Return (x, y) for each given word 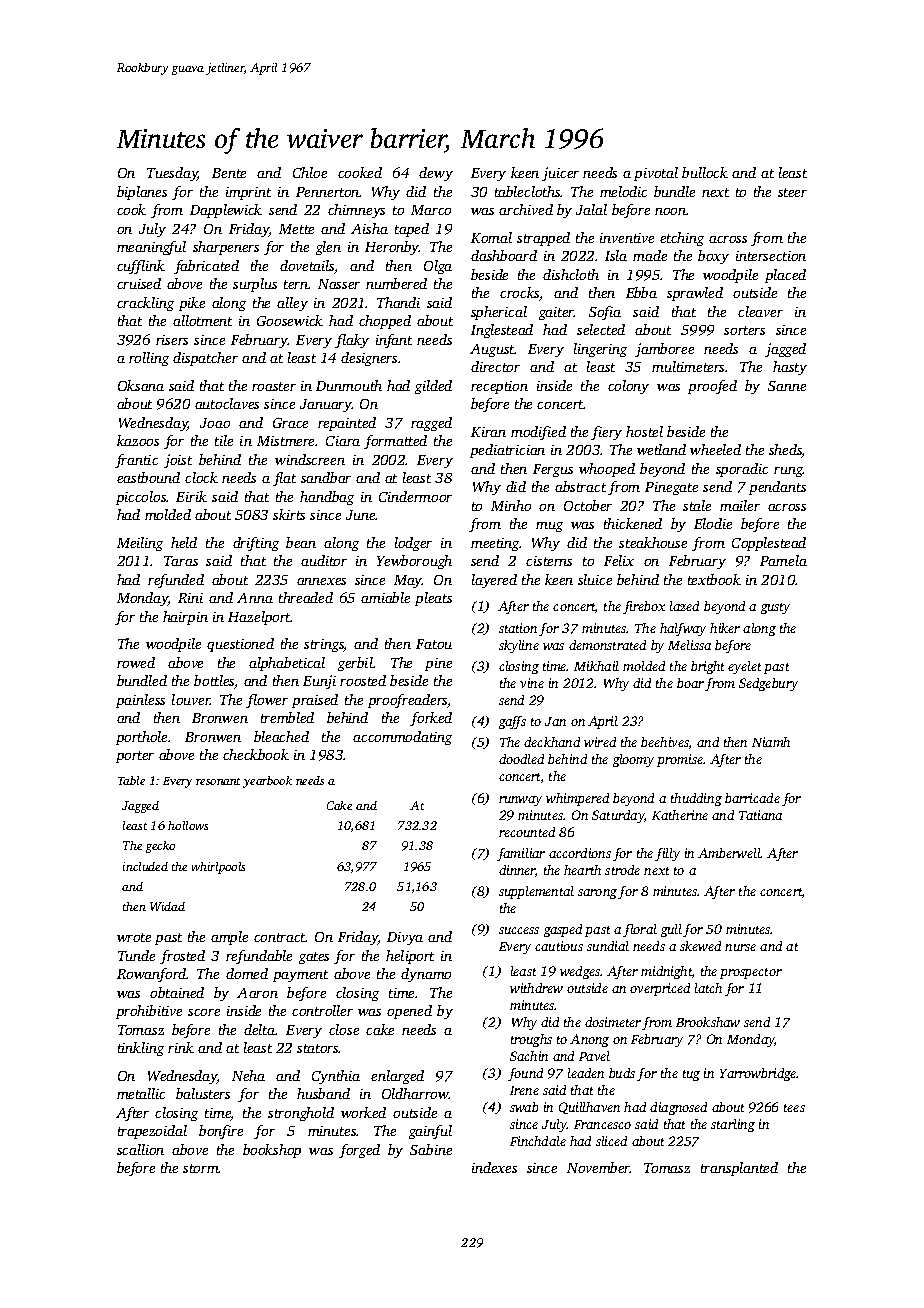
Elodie (713, 523)
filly (667, 854)
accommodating (402, 738)
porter (135, 757)
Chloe (310, 172)
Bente (229, 173)
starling (733, 1125)
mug (549, 527)
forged (359, 1151)
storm (201, 1168)
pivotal (656, 174)
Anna (255, 598)
